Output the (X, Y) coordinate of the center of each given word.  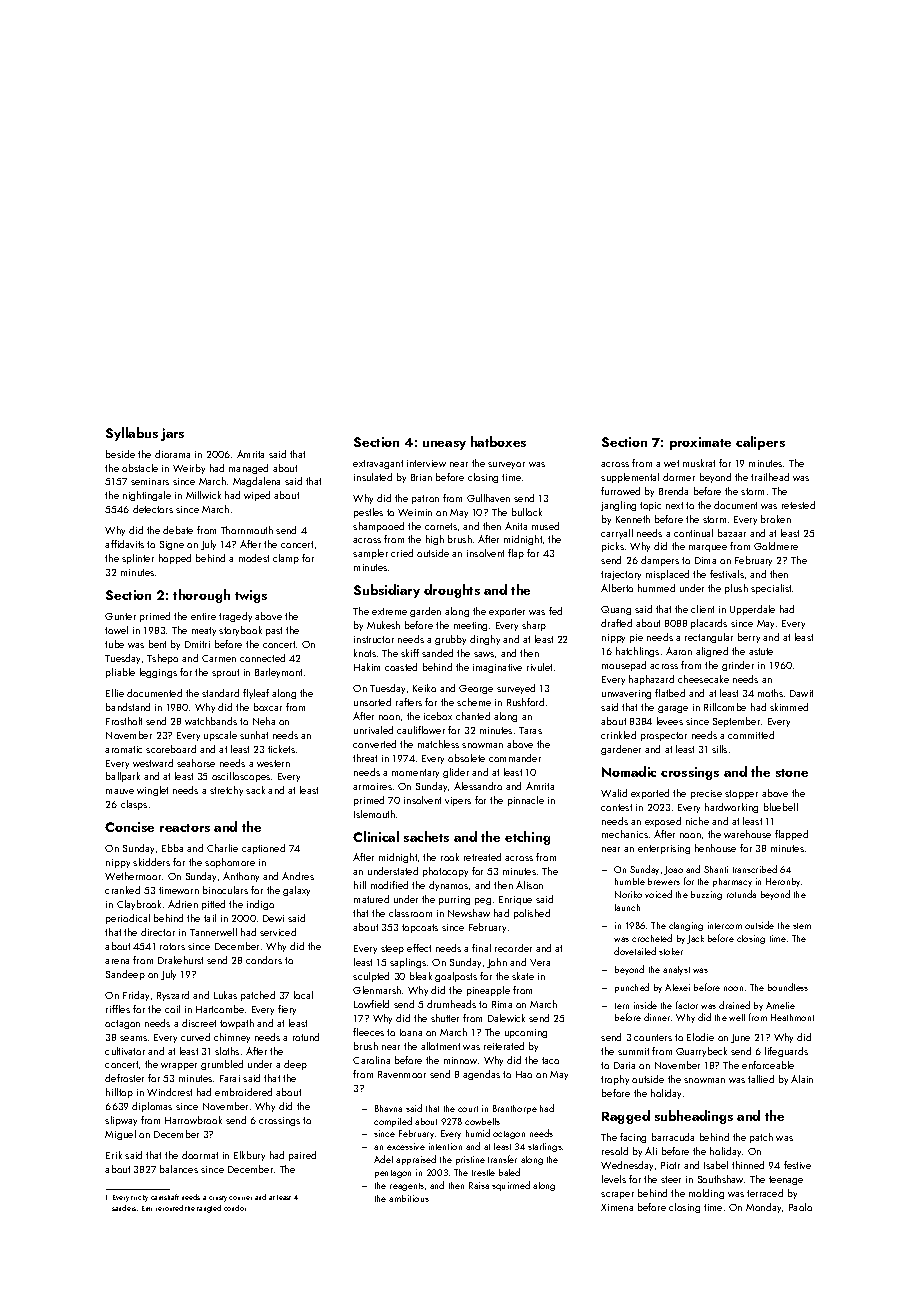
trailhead (770, 477)
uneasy (444, 445)
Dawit (801, 693)
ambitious (409, 1198)
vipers (458, 801)
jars (172, 434)
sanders (124, 1208)
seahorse (196, 763)
